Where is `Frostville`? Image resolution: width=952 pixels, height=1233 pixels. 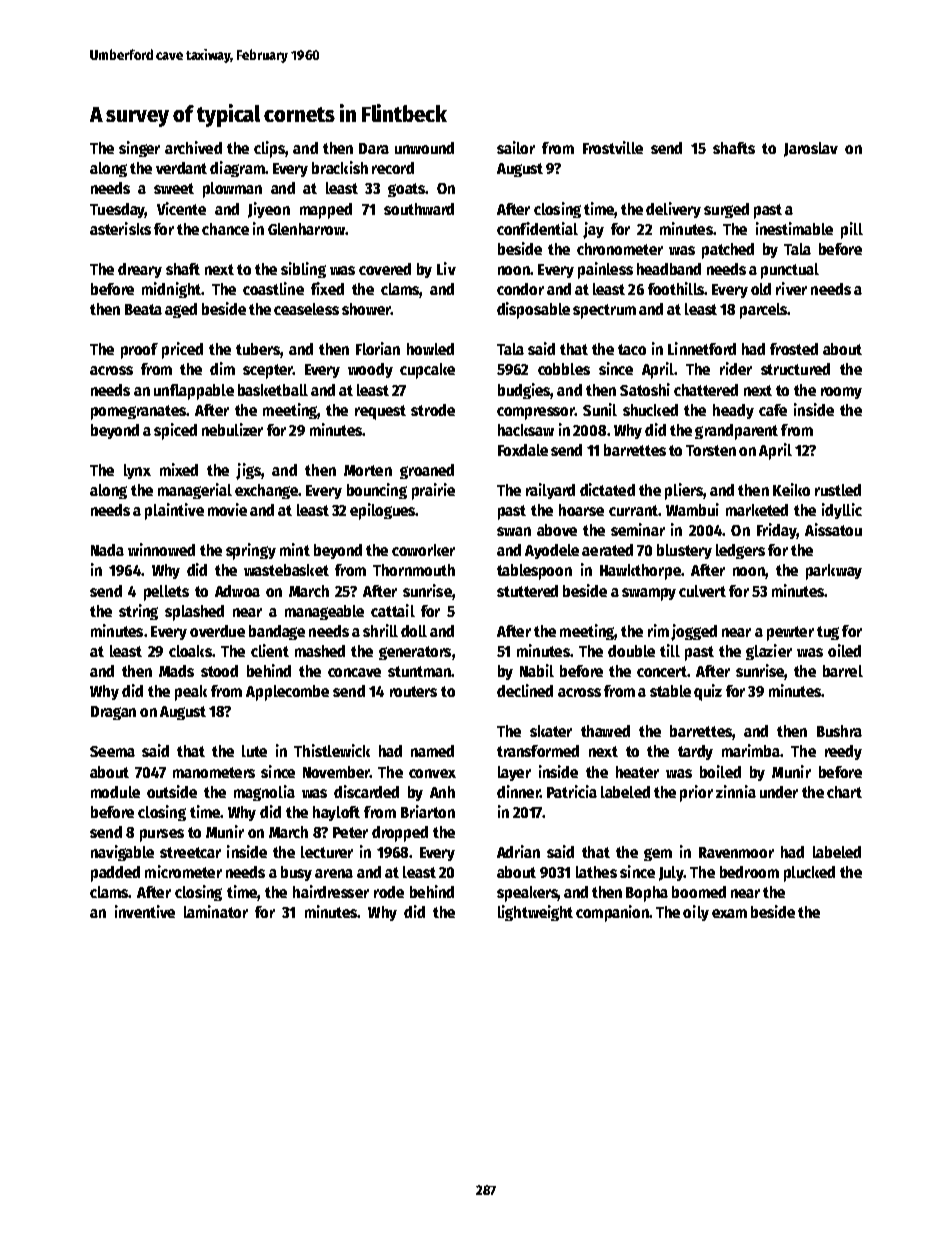 Frostville is located at coordinates (613, 147).
